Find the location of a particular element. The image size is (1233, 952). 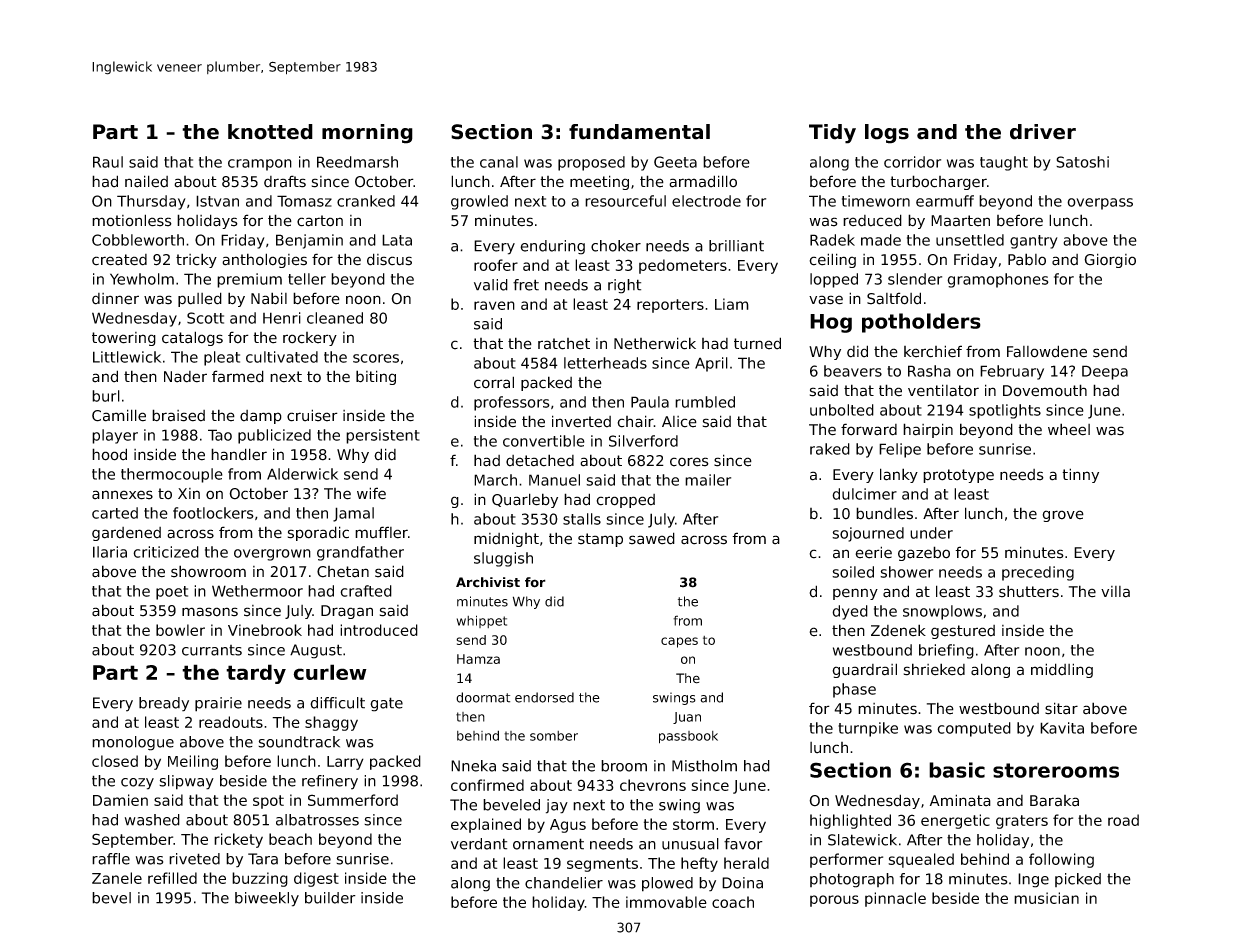

tinny is located at coordinates (1080, 475).
